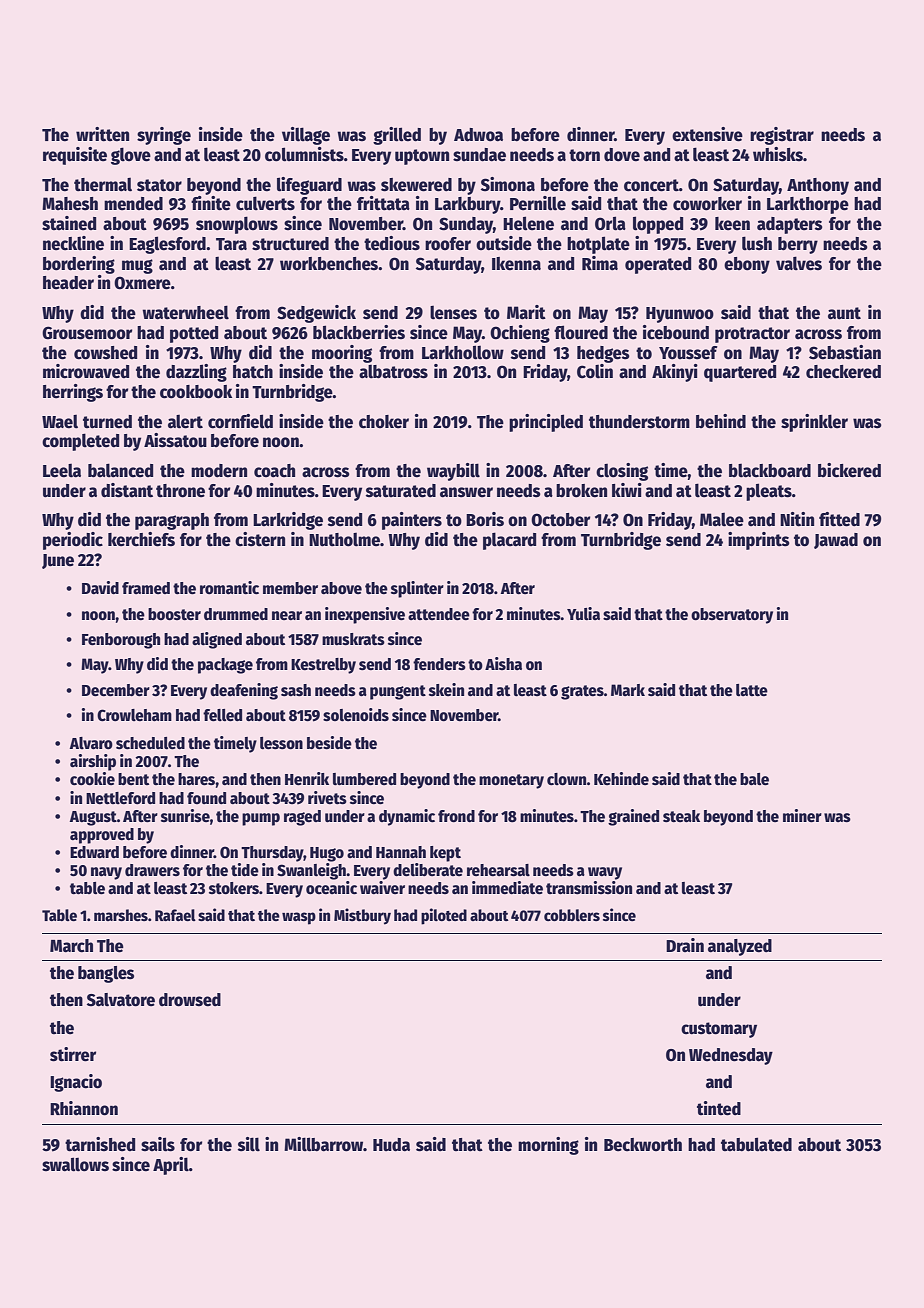 This image has width=924, height=1308. I want to click on written, so click(102, 134).
